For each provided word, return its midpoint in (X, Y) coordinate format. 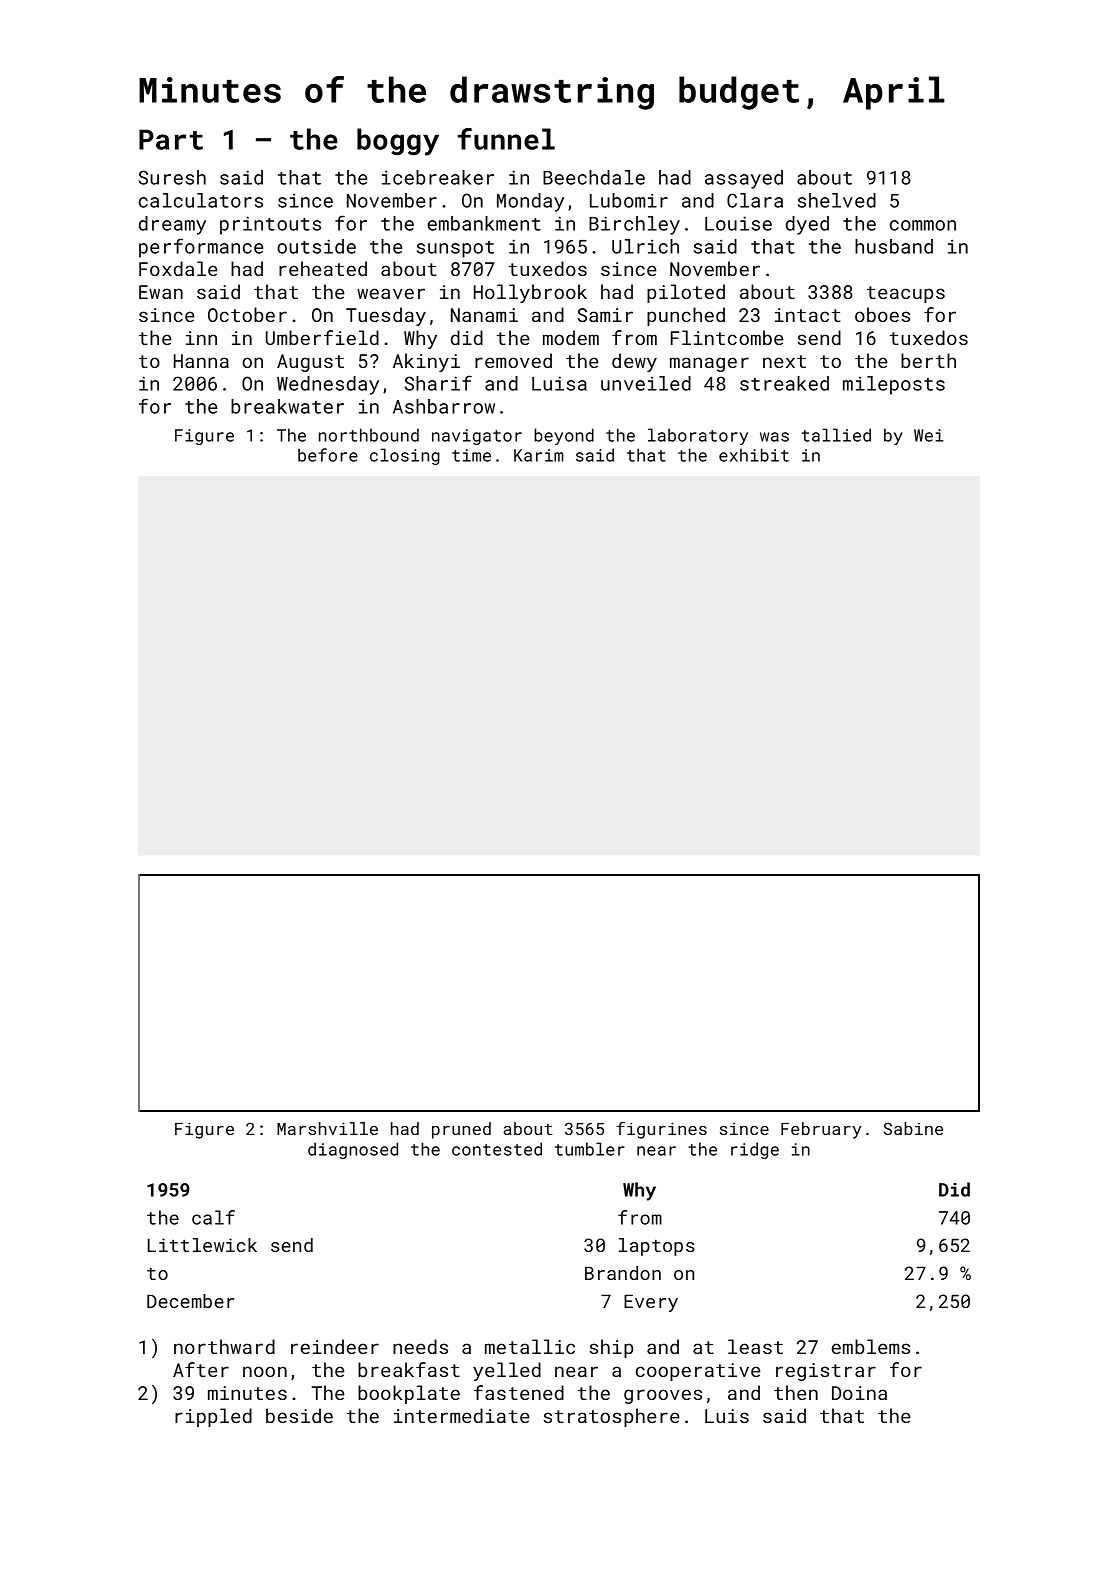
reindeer (335, 1346)
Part (171, 139)
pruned (461, 1130)
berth (928, 360)
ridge (755, 1150)
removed (513, 360)
